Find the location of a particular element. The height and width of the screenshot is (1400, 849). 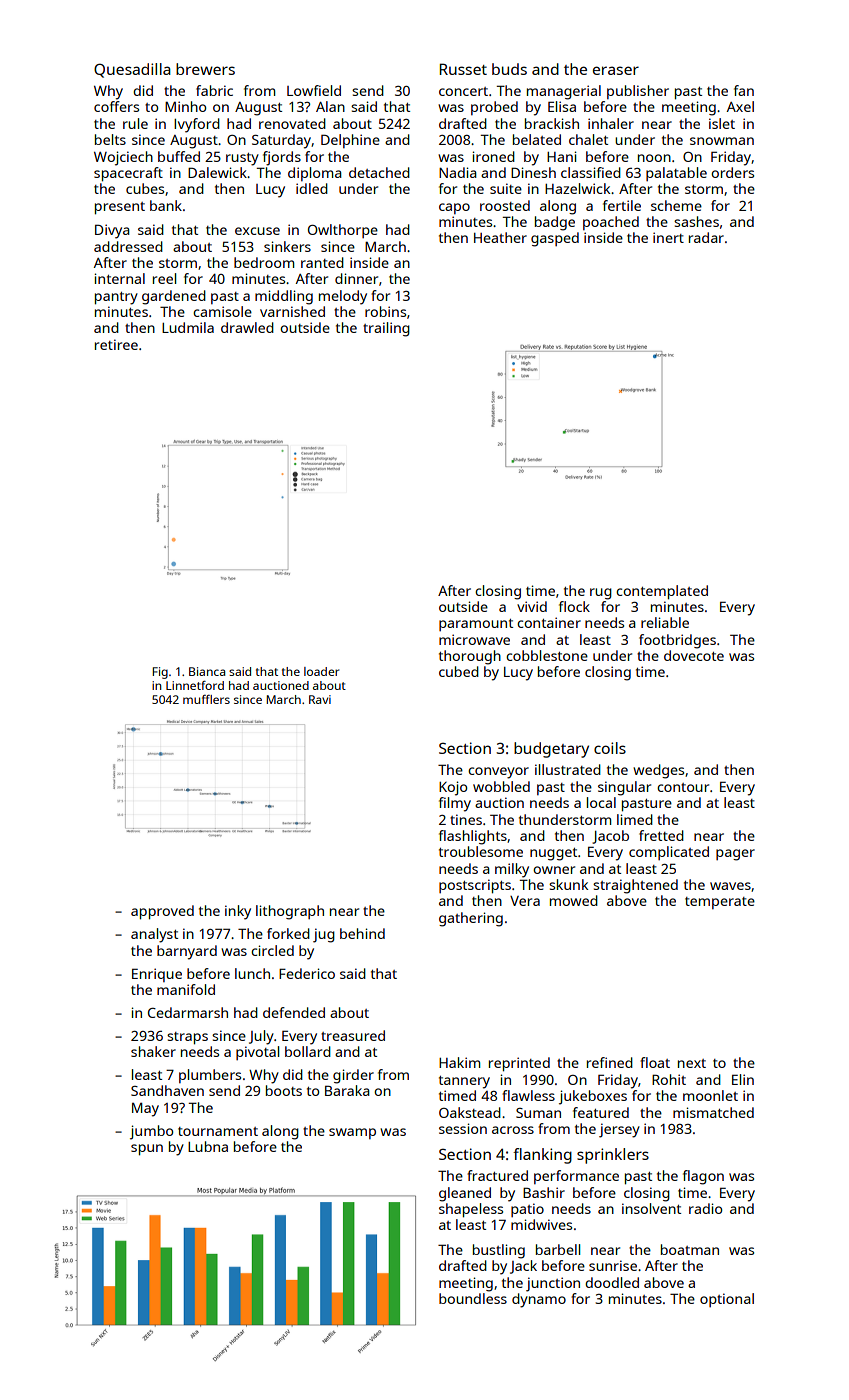

Lubna is located at coordinates (208, 1146).
